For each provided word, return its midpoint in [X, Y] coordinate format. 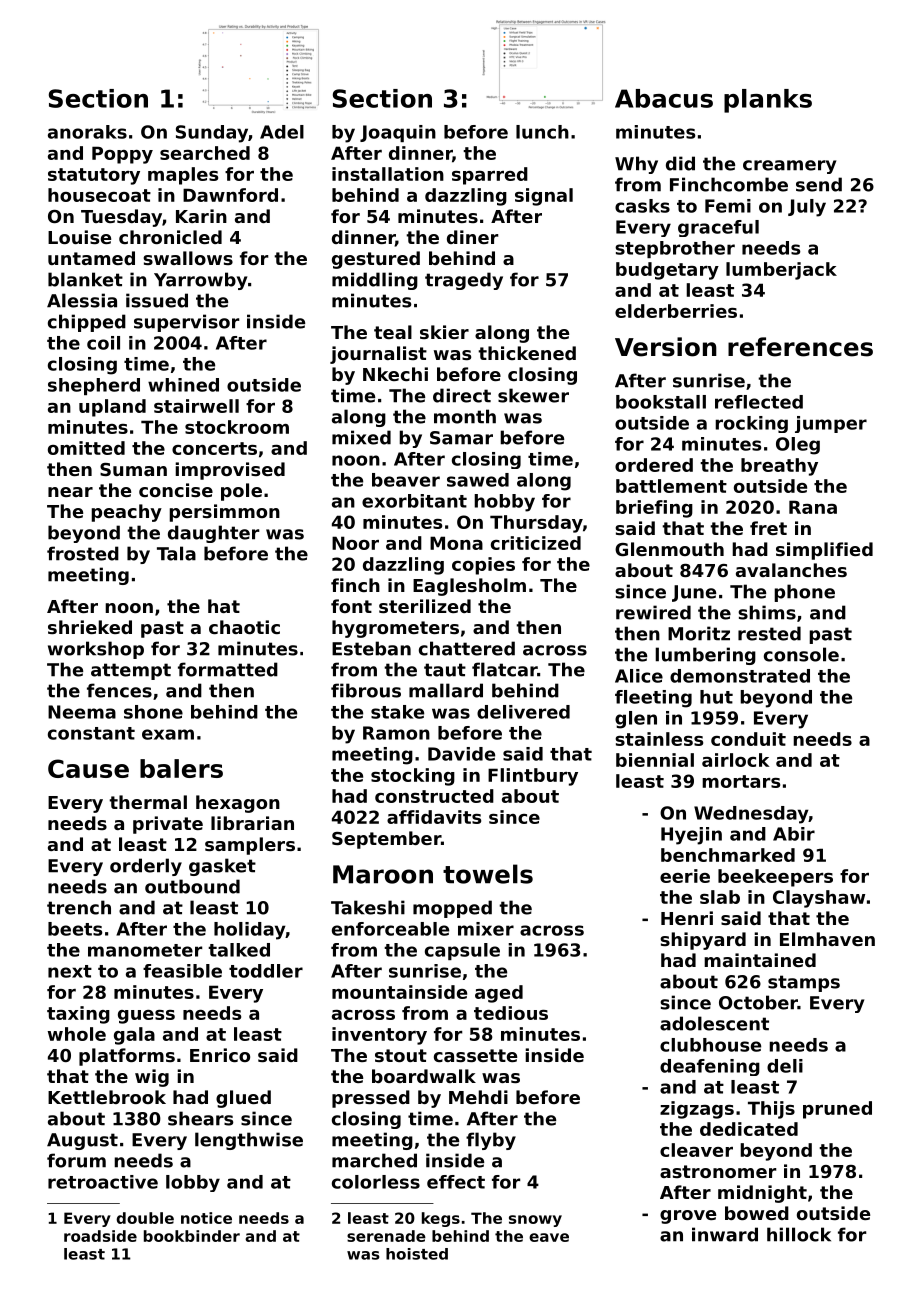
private [168, 825]
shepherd [94, 386]
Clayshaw [819, 899]
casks [642, 206]
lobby [193, 1183]
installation [388, 174]
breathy [779, 467]
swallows [188, 258]
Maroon [383, 874]
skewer [533, 395]
